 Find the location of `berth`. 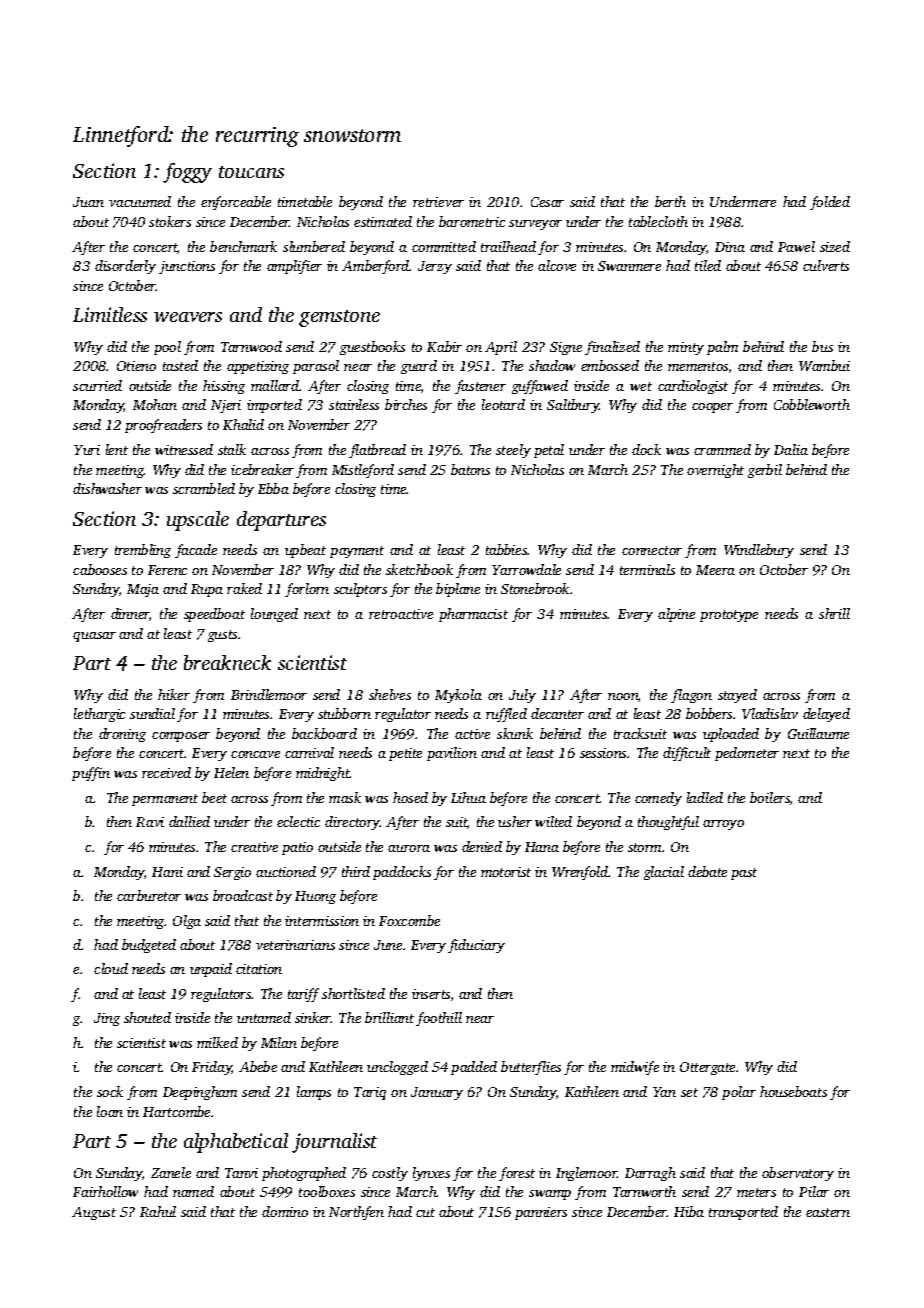

berth is located at coordinates (670, 201).
